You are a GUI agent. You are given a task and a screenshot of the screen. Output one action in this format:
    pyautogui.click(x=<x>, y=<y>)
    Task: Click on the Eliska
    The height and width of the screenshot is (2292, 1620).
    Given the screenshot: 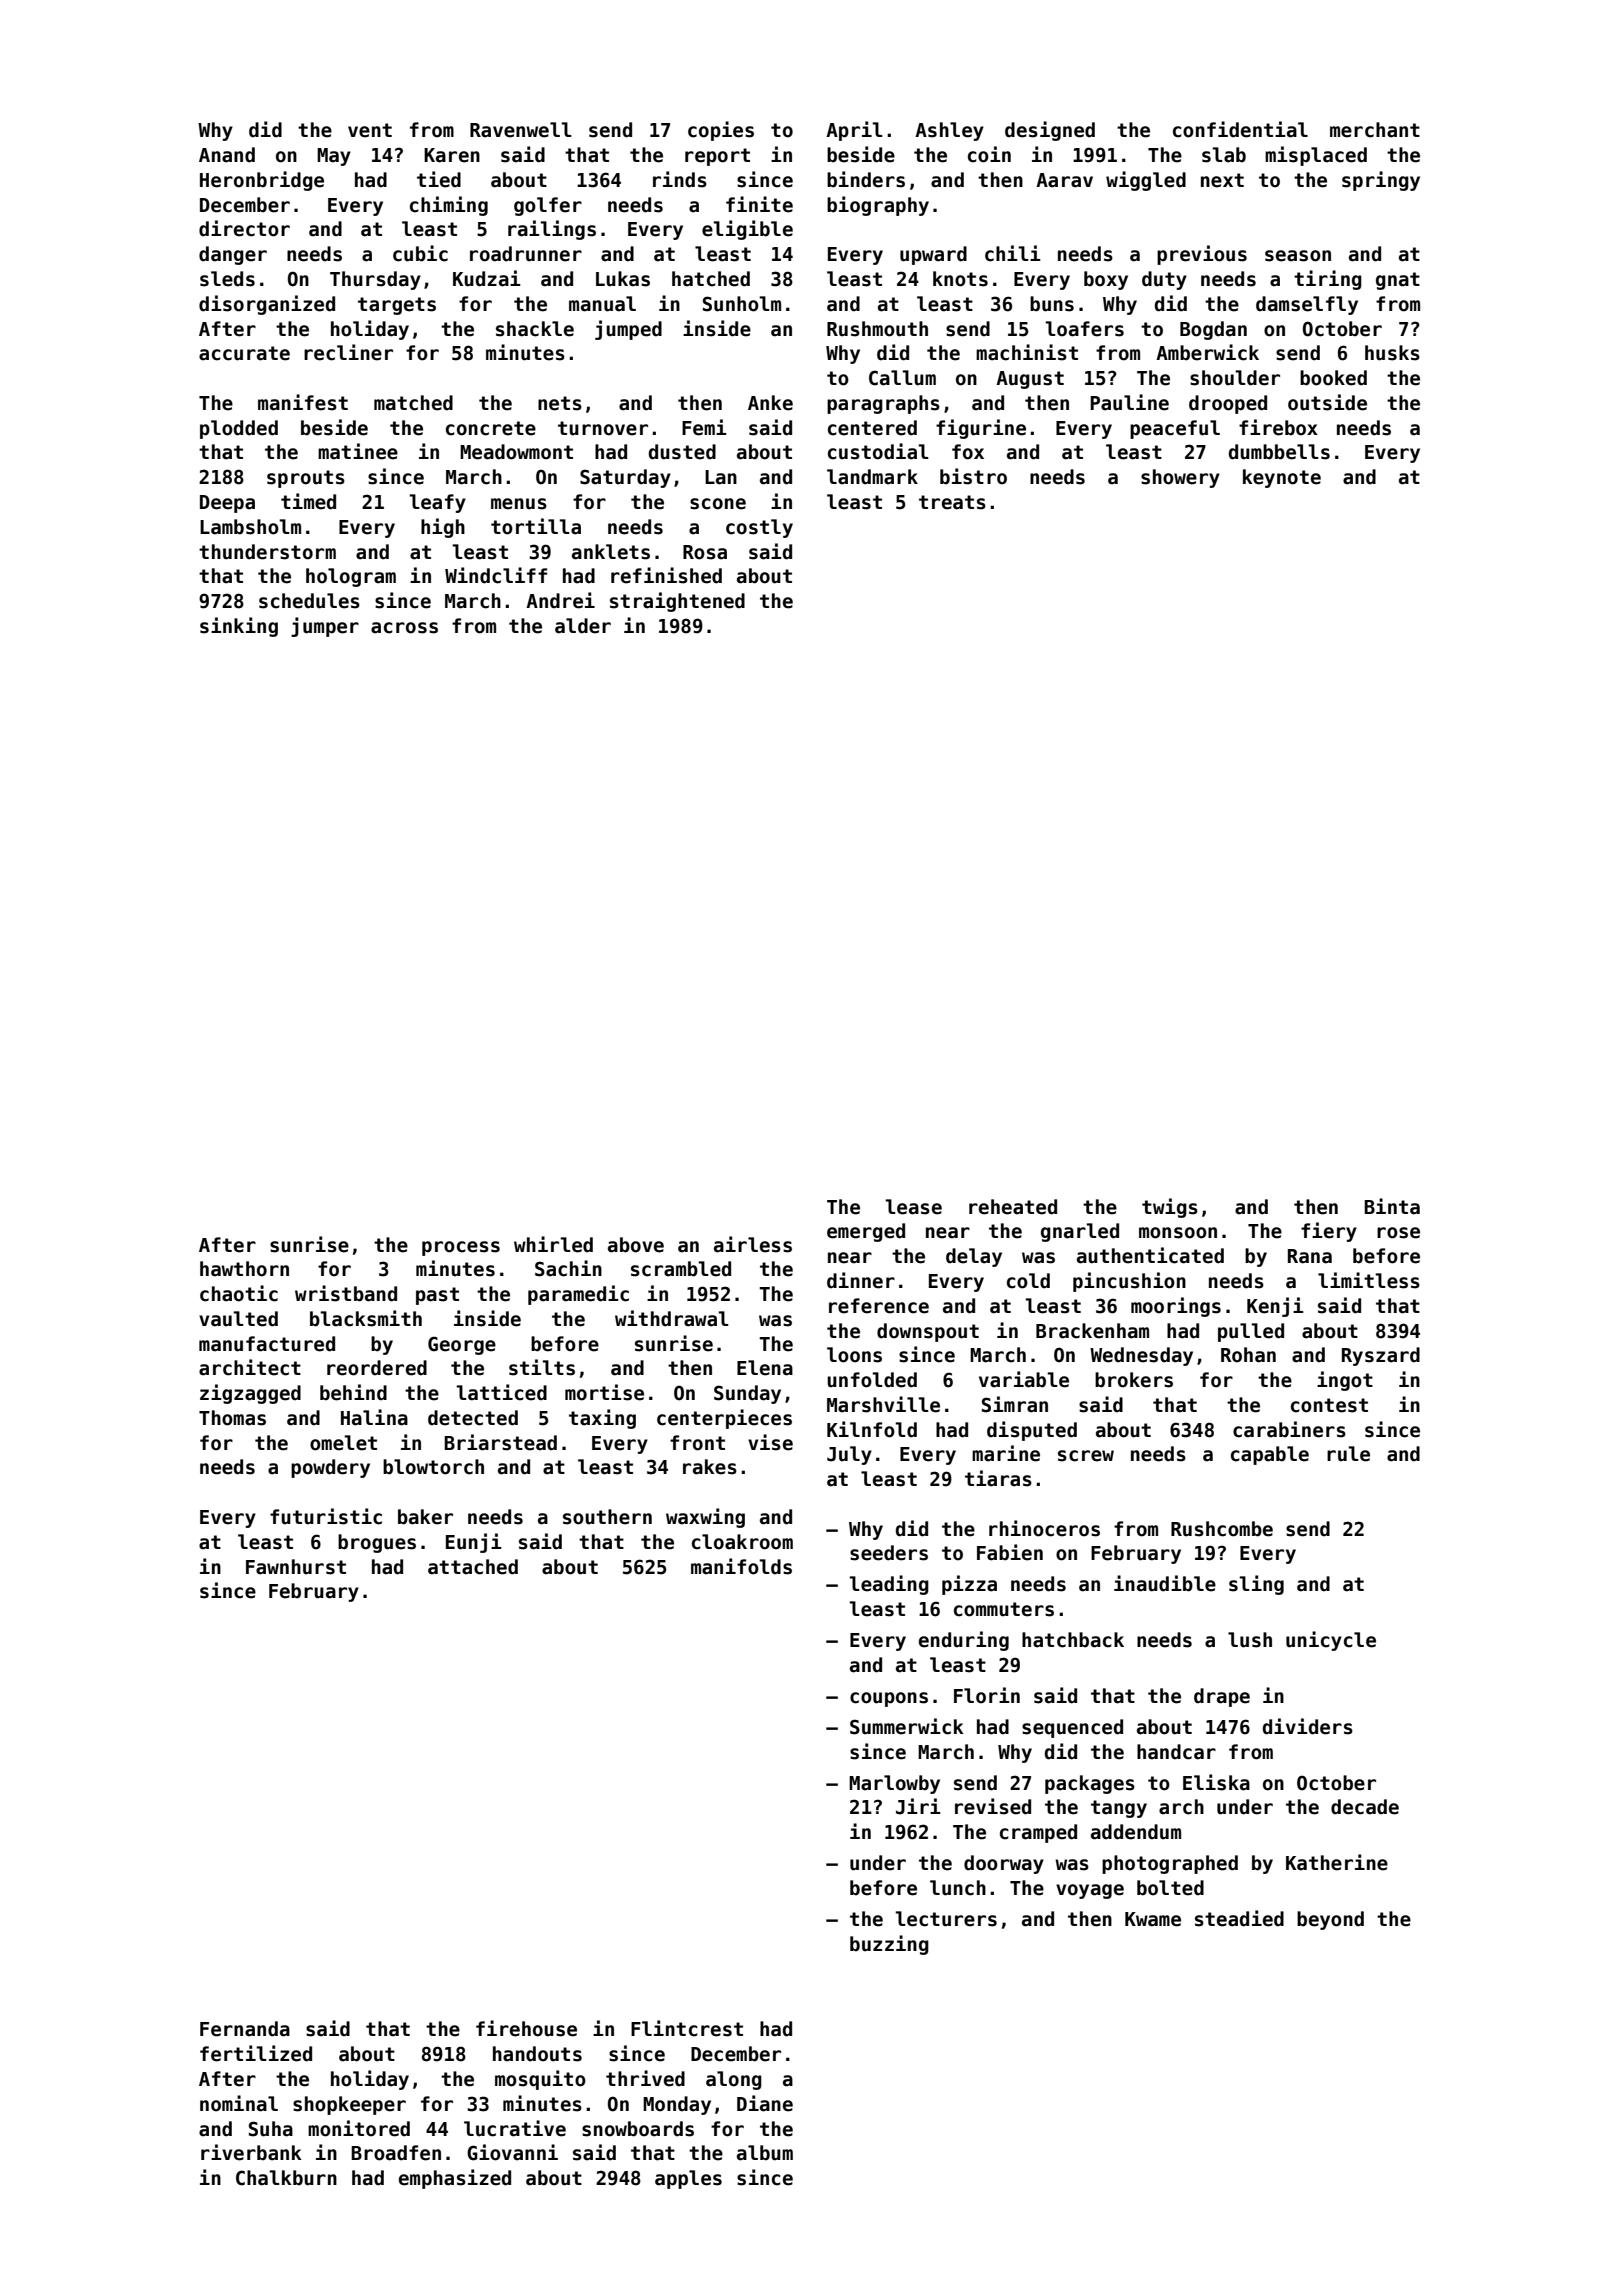 What is the action you would take?
    pyautogui.click(x=1216, y=1782)
